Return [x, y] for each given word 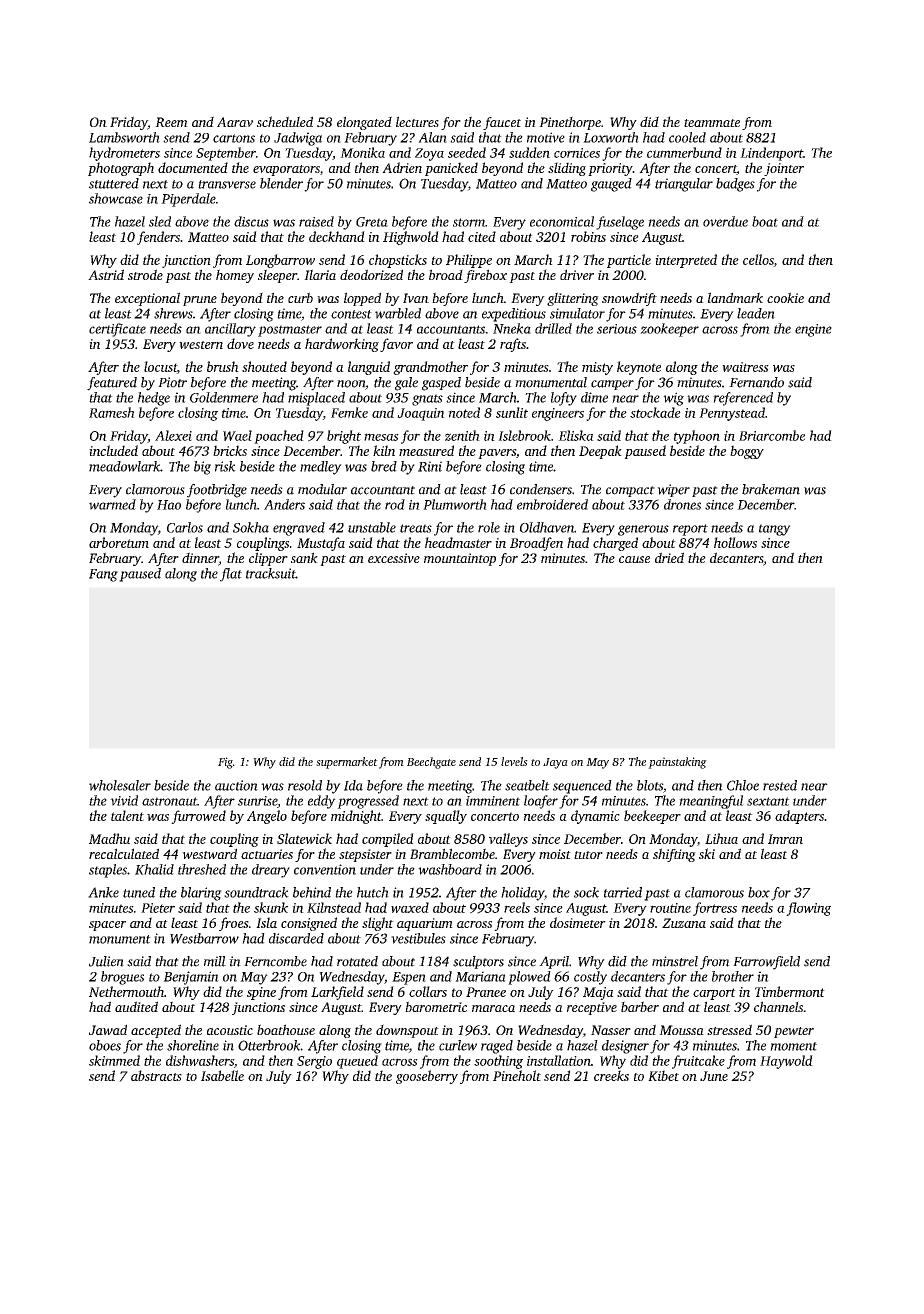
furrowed [198, 817]
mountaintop [460, 559]
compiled [388, 840]
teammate [712, 123]
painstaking [677, 763]
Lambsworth [124, 137]
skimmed [114, 1060]
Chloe [743, 785]
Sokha [251, 527]
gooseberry [427, 1077]
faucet [502, 123]
